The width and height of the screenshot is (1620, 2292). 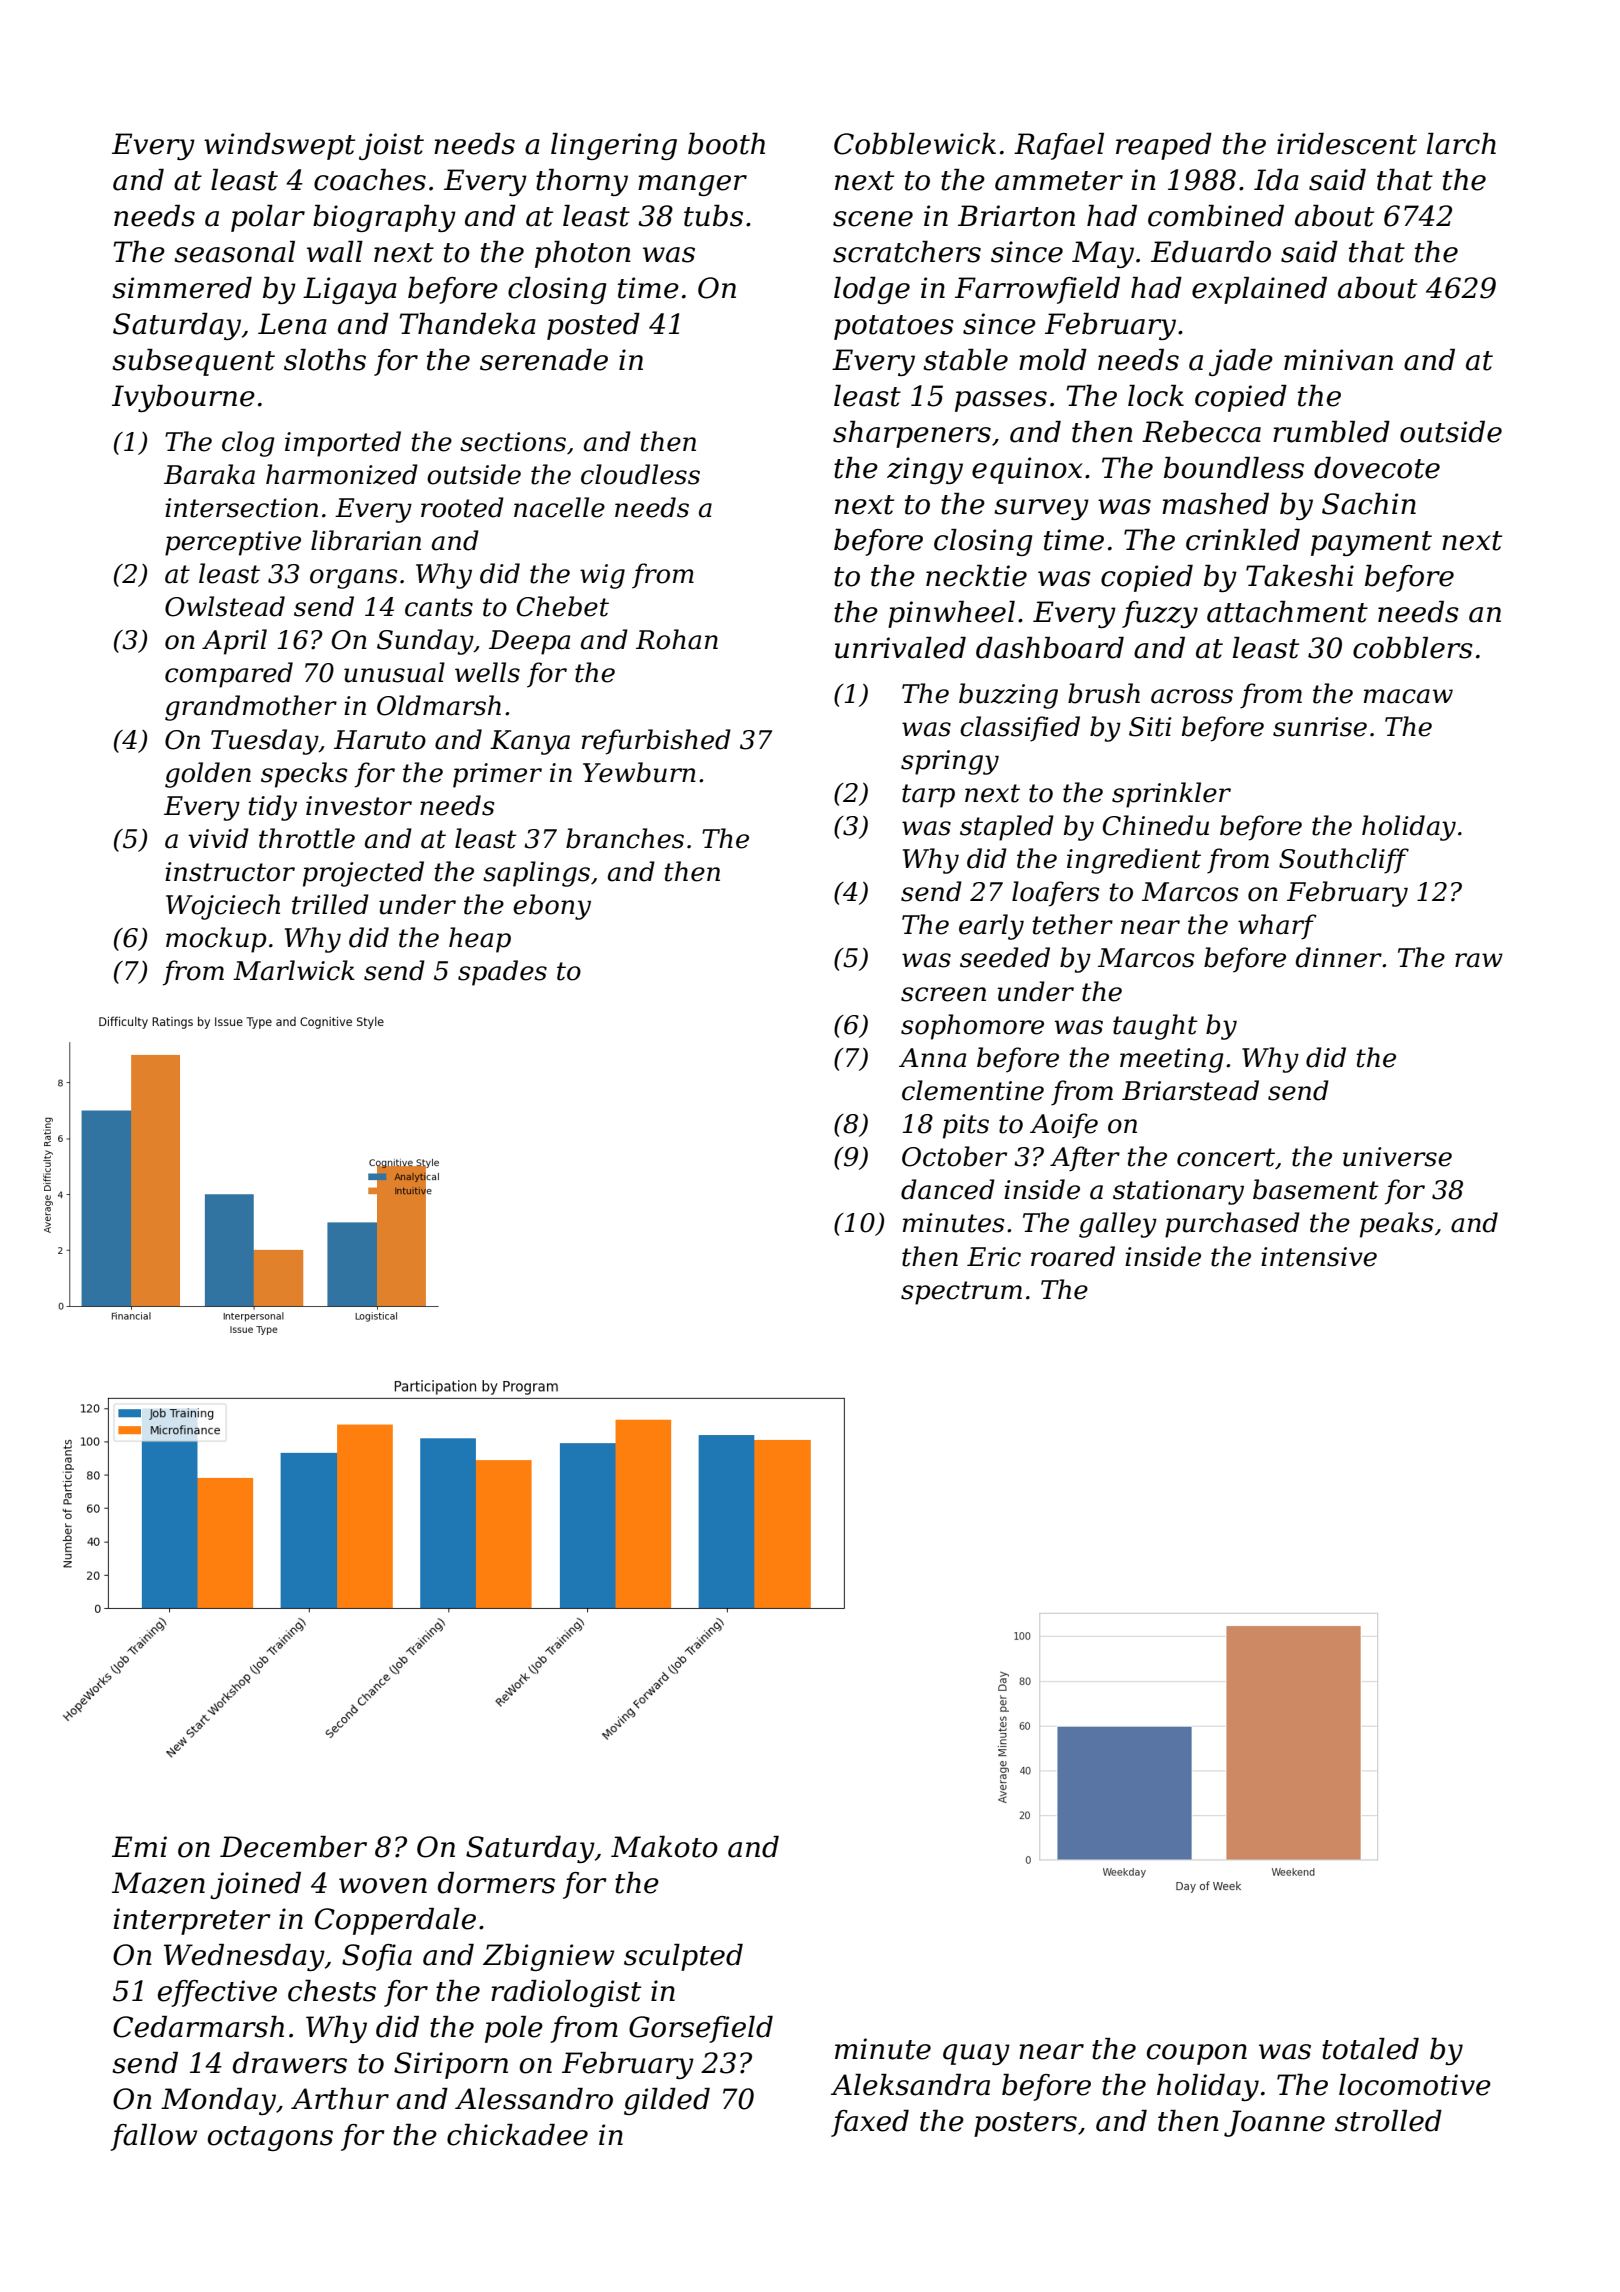 I want to click on dormers, so click(x=496, y=1883).
